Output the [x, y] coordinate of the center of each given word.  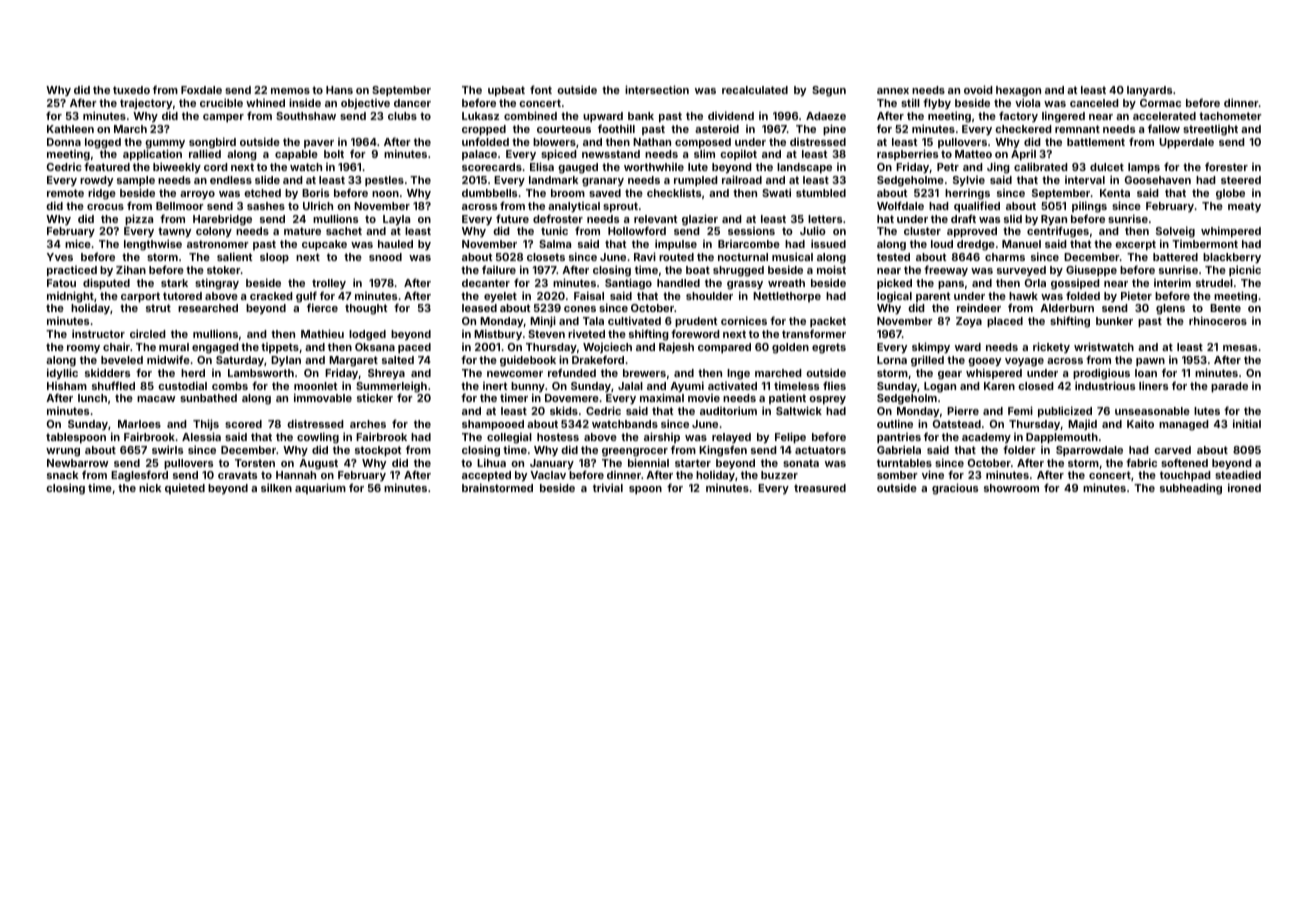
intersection [657, 89]
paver [319, 144]
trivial [608, 487]
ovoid [978, 89]
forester [1226, 166]
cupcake [324, 245]
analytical [574, 207]
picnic [1245, 271]
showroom [1011, 488]
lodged [367, 335]
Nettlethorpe [787, 297]
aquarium [320, 488]
